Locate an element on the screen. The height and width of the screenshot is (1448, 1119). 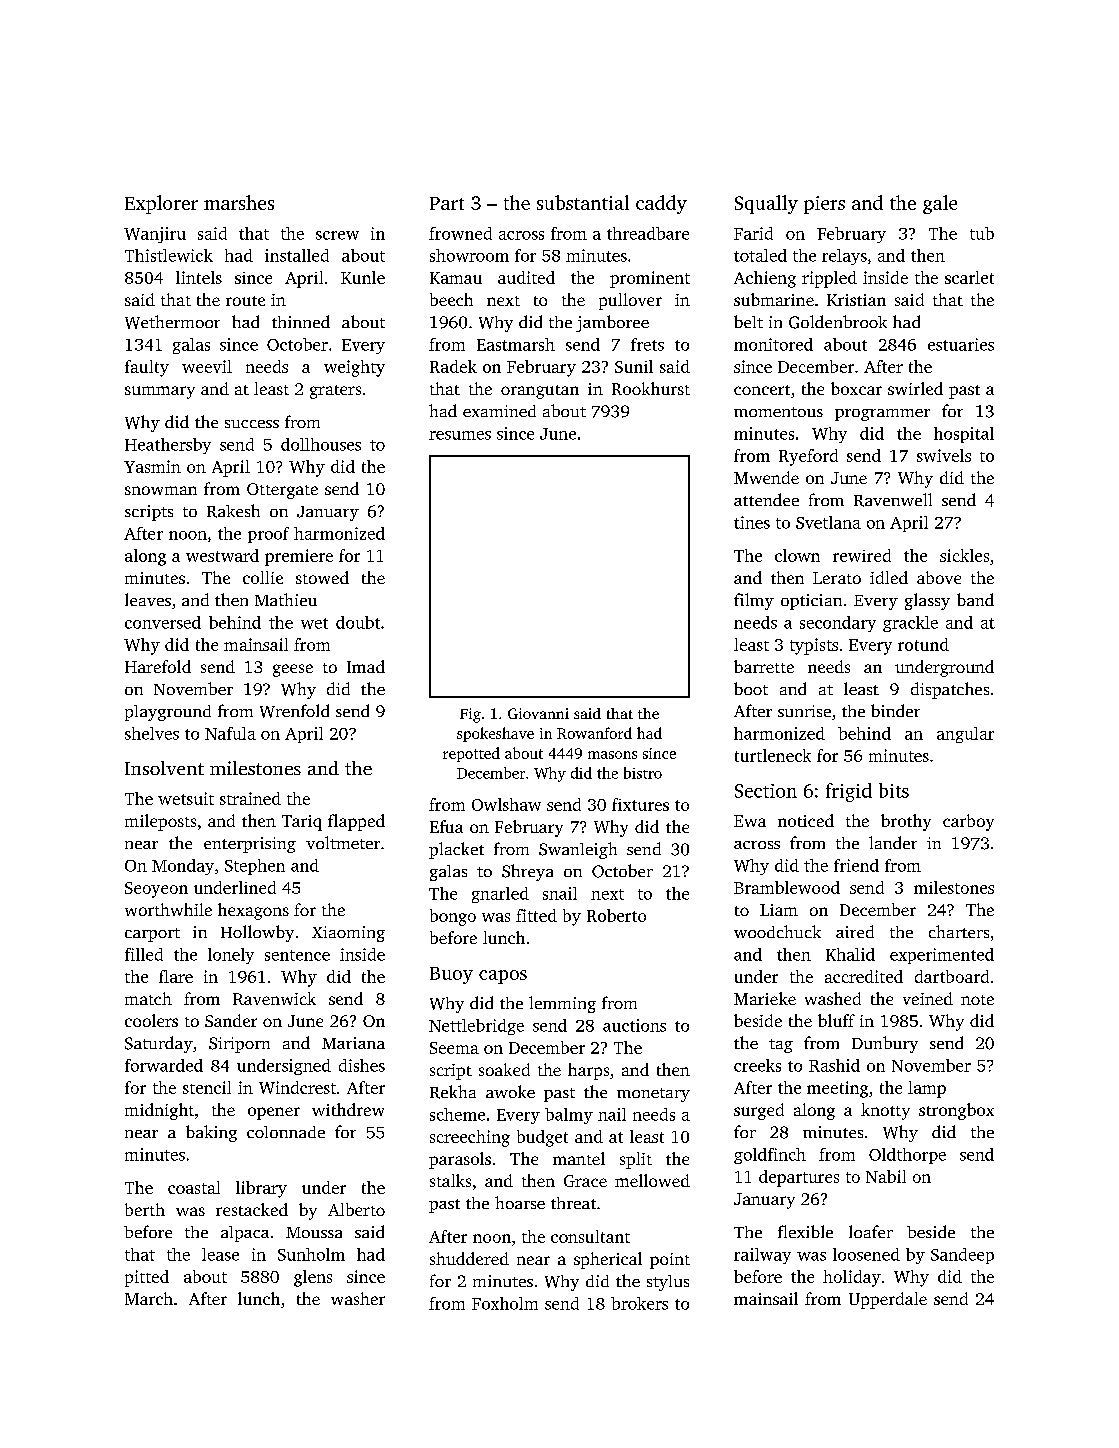
leaves is located at coordinates (148, 599).
